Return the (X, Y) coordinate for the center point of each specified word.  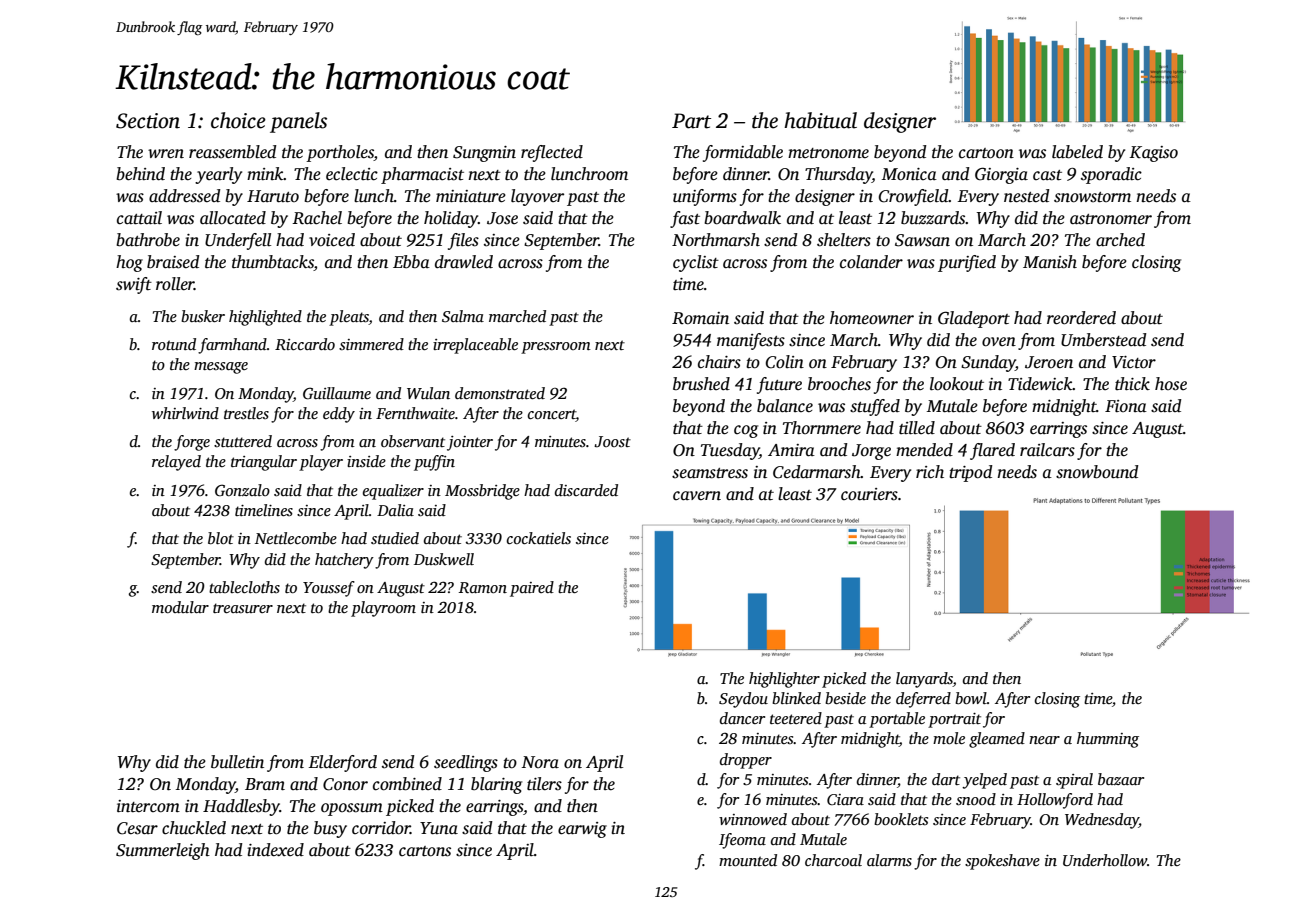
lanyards (924, 680)
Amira (791, 450)
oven (999, 342)
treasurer (243, 608)
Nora (540, 762)
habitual (820, 120)
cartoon (986, 153)
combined (407, 784)
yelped (984, 781)
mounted (748, 860)
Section (148, 121)
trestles (246, 413)
